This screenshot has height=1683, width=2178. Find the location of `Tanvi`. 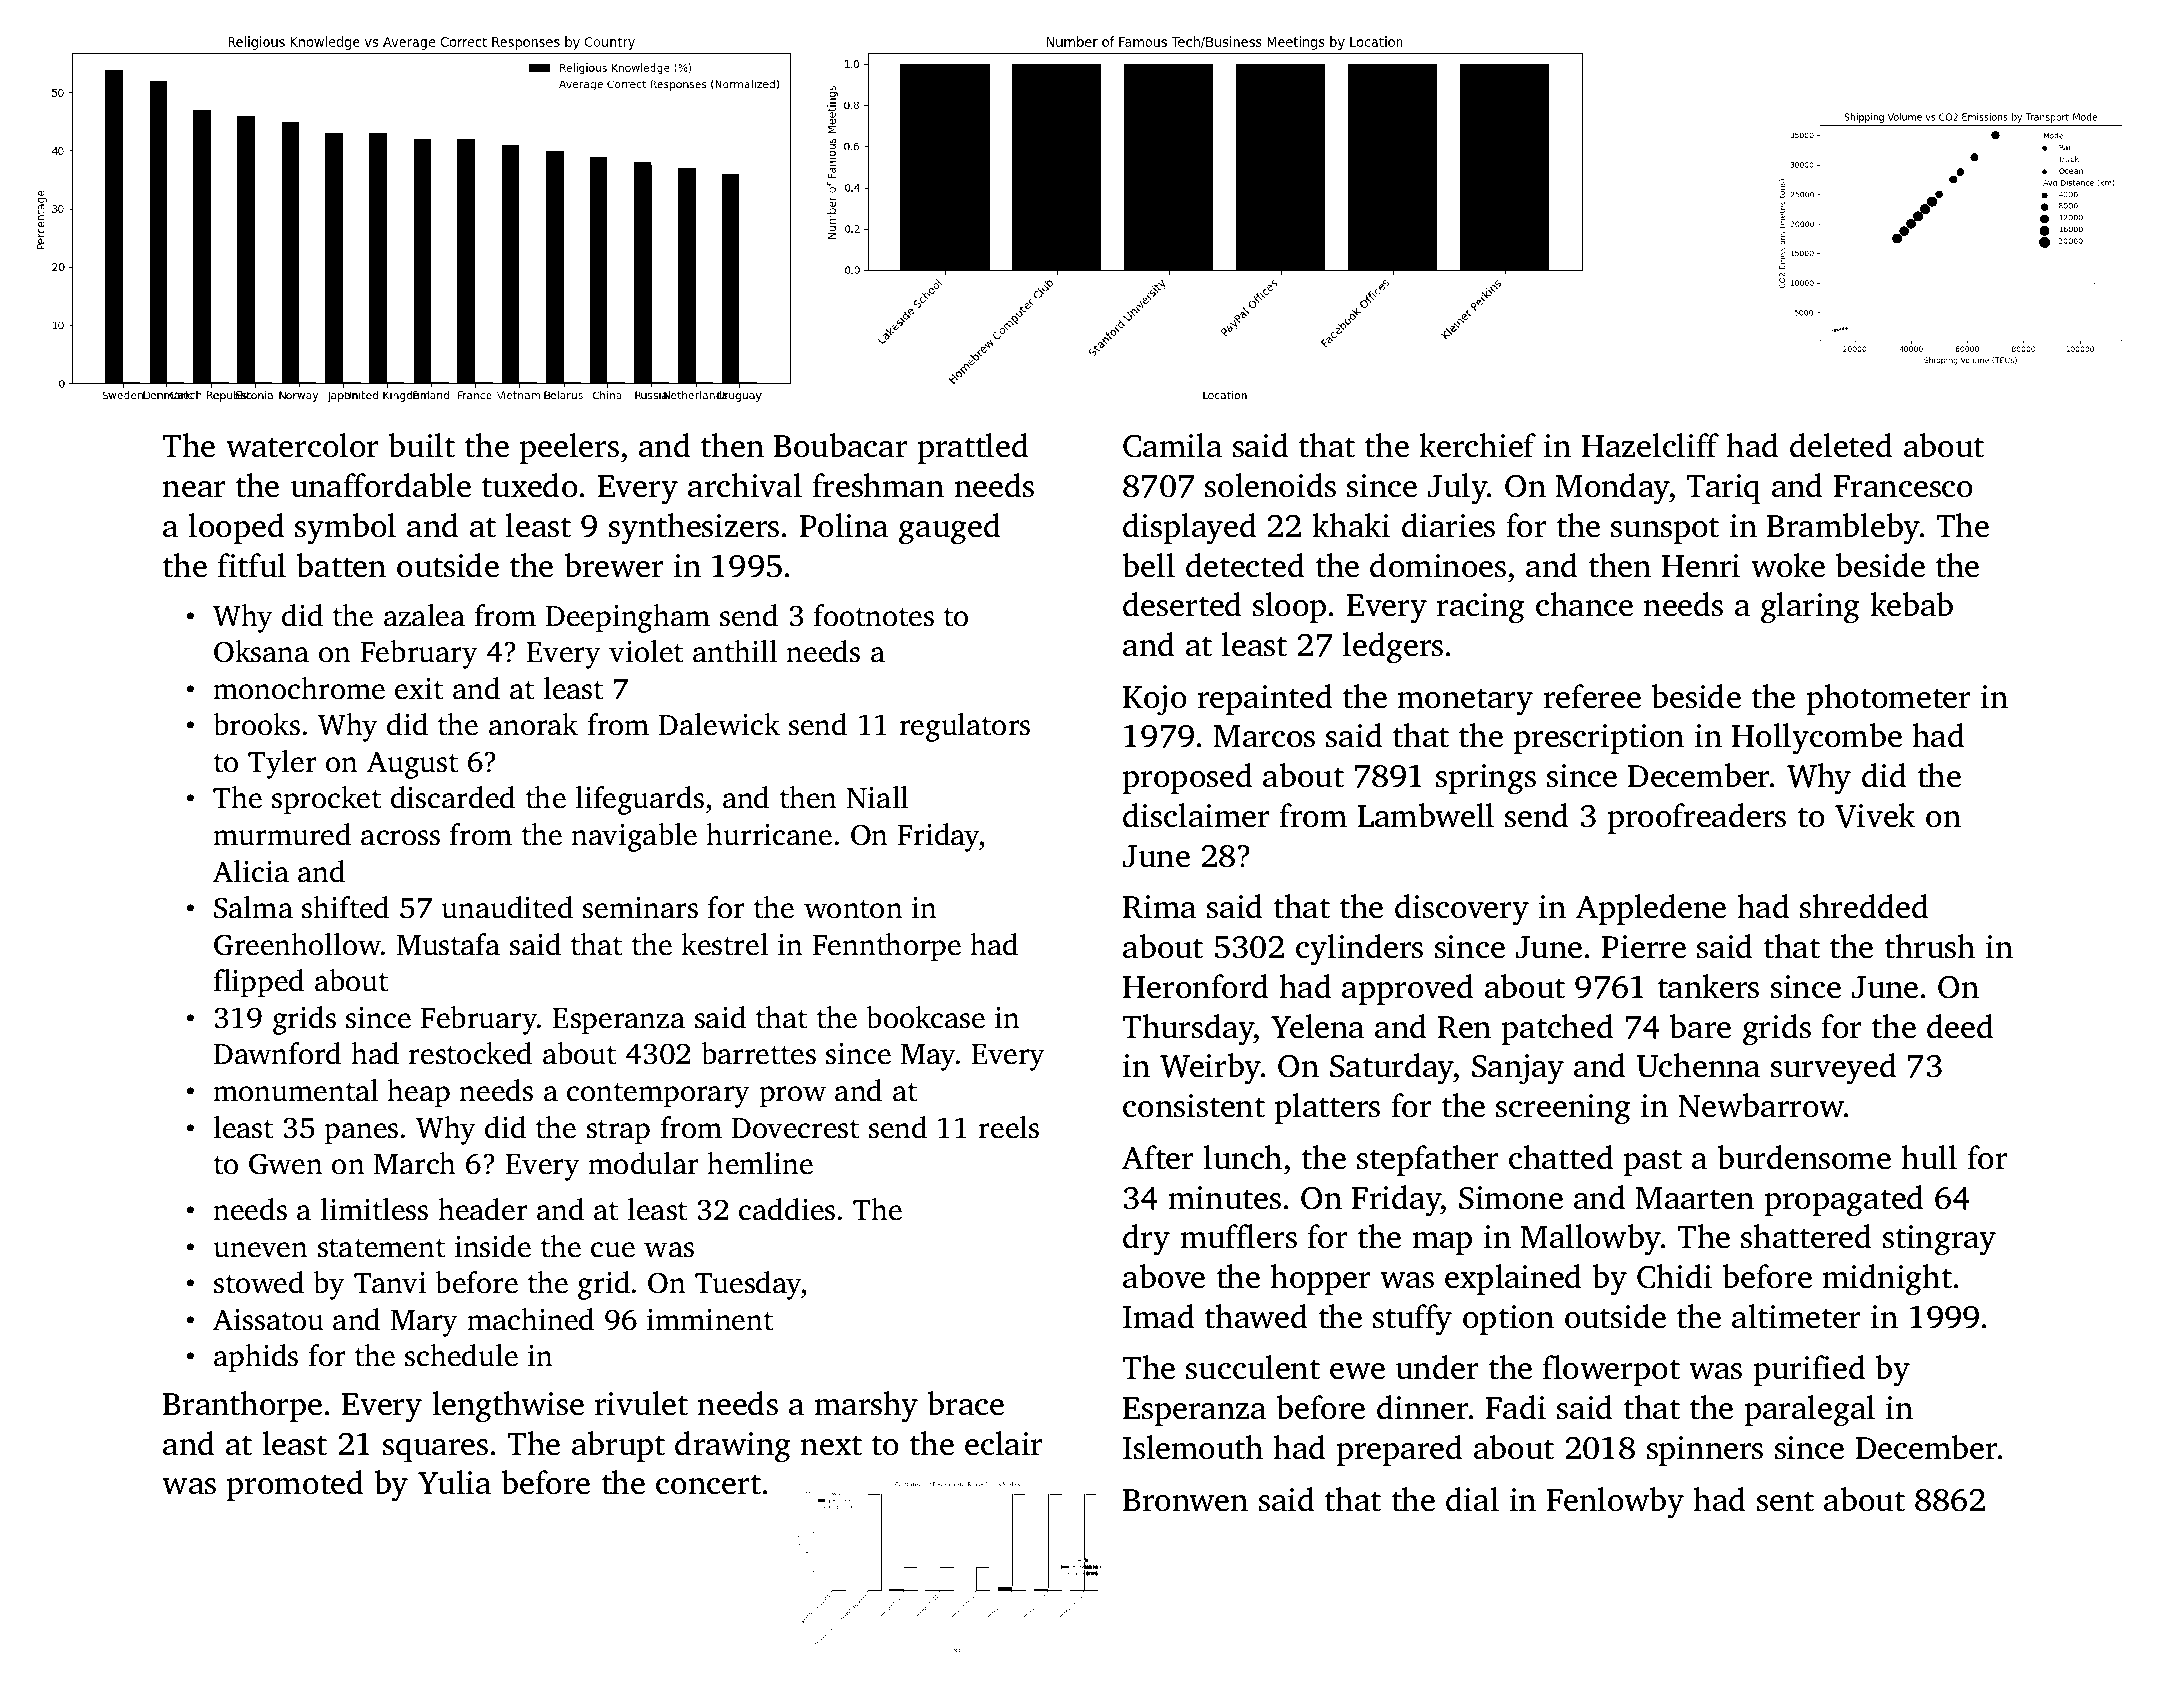

Tanvi is located at coordinates (390, 1283).
